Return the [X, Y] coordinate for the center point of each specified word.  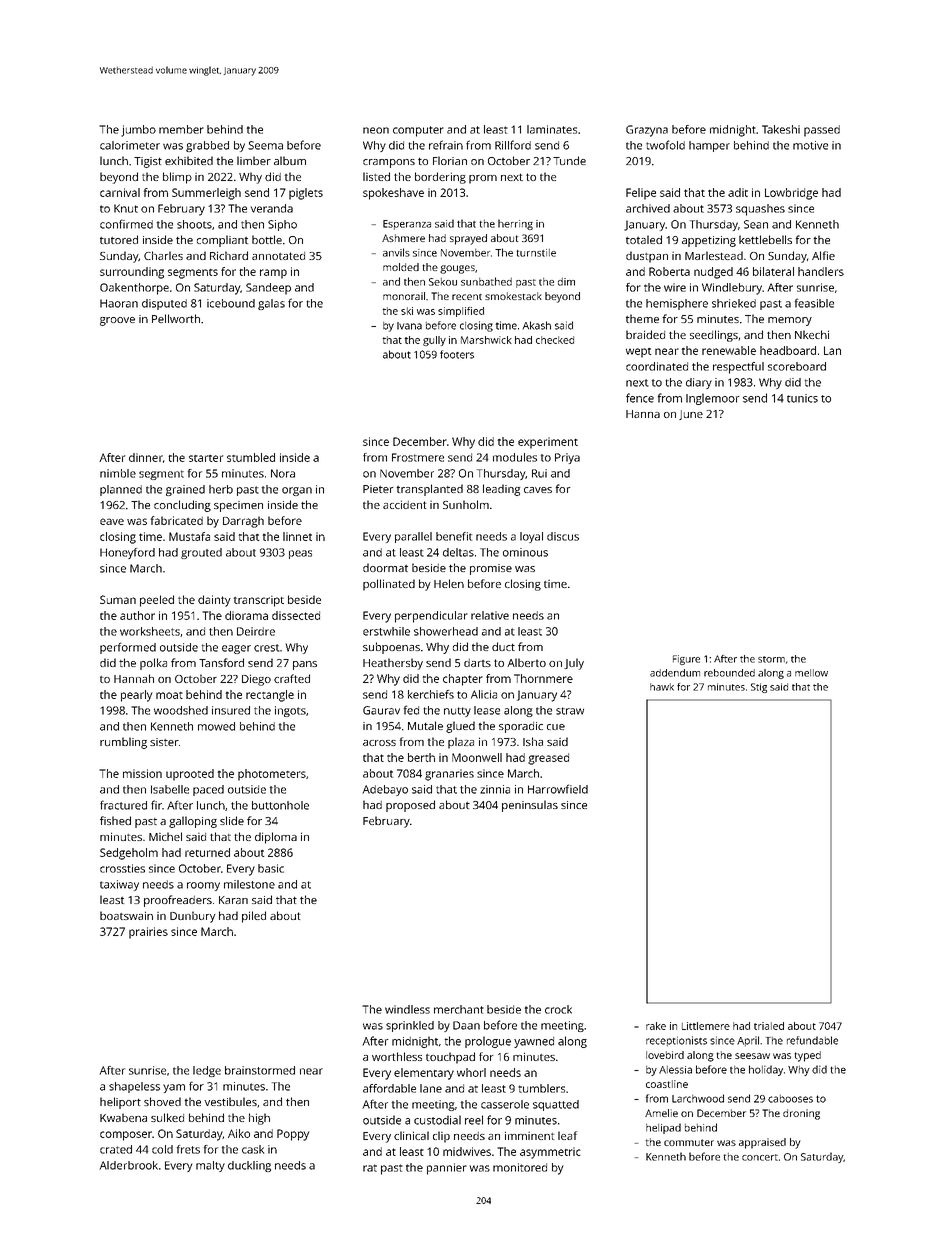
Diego [256, 680]
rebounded [729, 673]
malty [210, 1166]
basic [271, 868]
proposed [410, 806]
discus [563, 536]
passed [822, 131]
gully [434, 341]
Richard [229, 255]
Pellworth [176, 318]
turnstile [536, 253]
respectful [738, 368]
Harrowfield [558, 789]
